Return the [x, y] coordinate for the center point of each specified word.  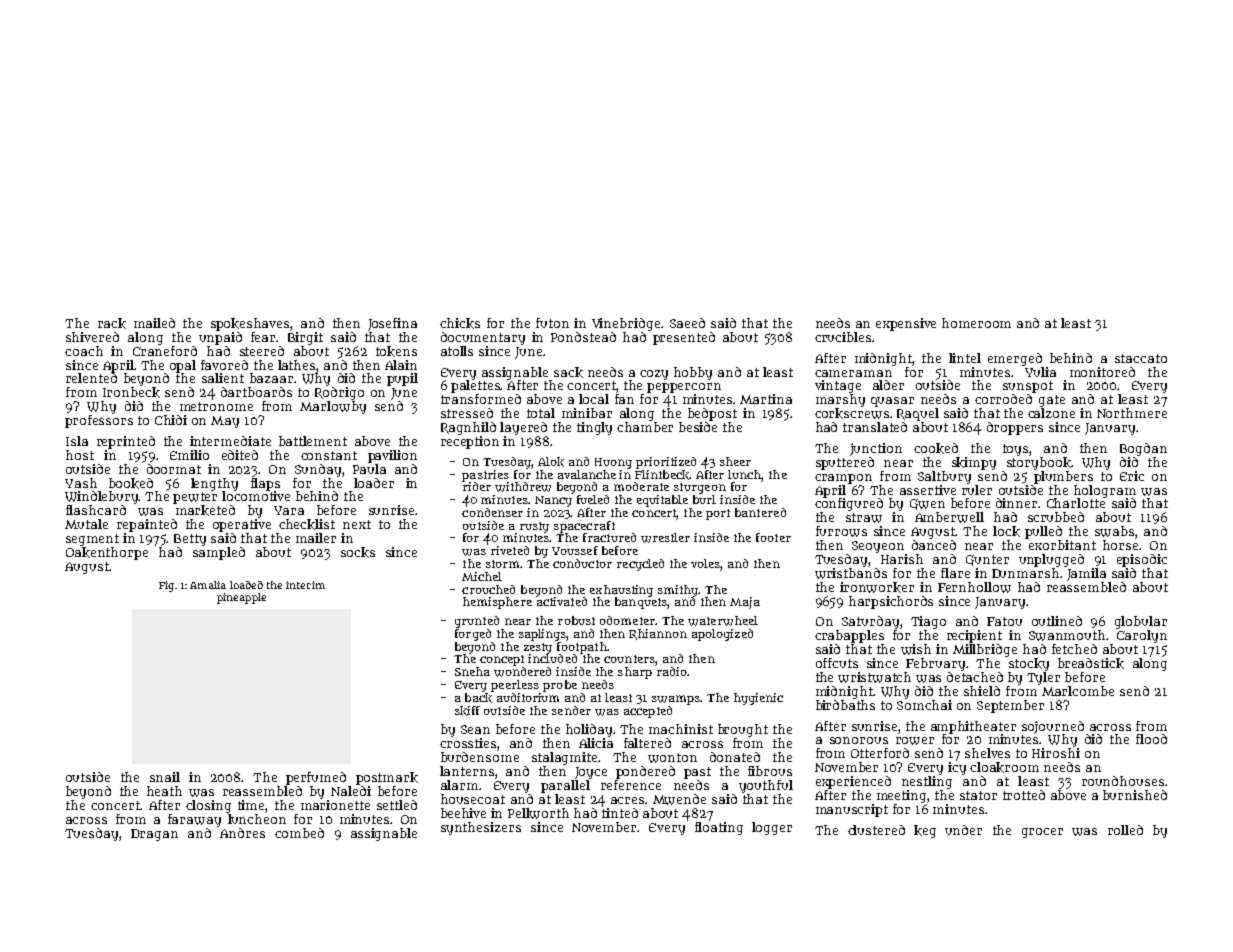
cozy [654, 375]
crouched [488, 589]
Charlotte [1076, 503]
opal [183, 366]
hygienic [758, 699]
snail [165, 777]
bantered [760, 512]
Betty [190, 540]
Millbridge [985, 650]
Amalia [208, 585]
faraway [194, 820]
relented [91, 378]
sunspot [1028, 387]
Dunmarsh [1025, 573]
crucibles [843, 337]
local [594, 399]
